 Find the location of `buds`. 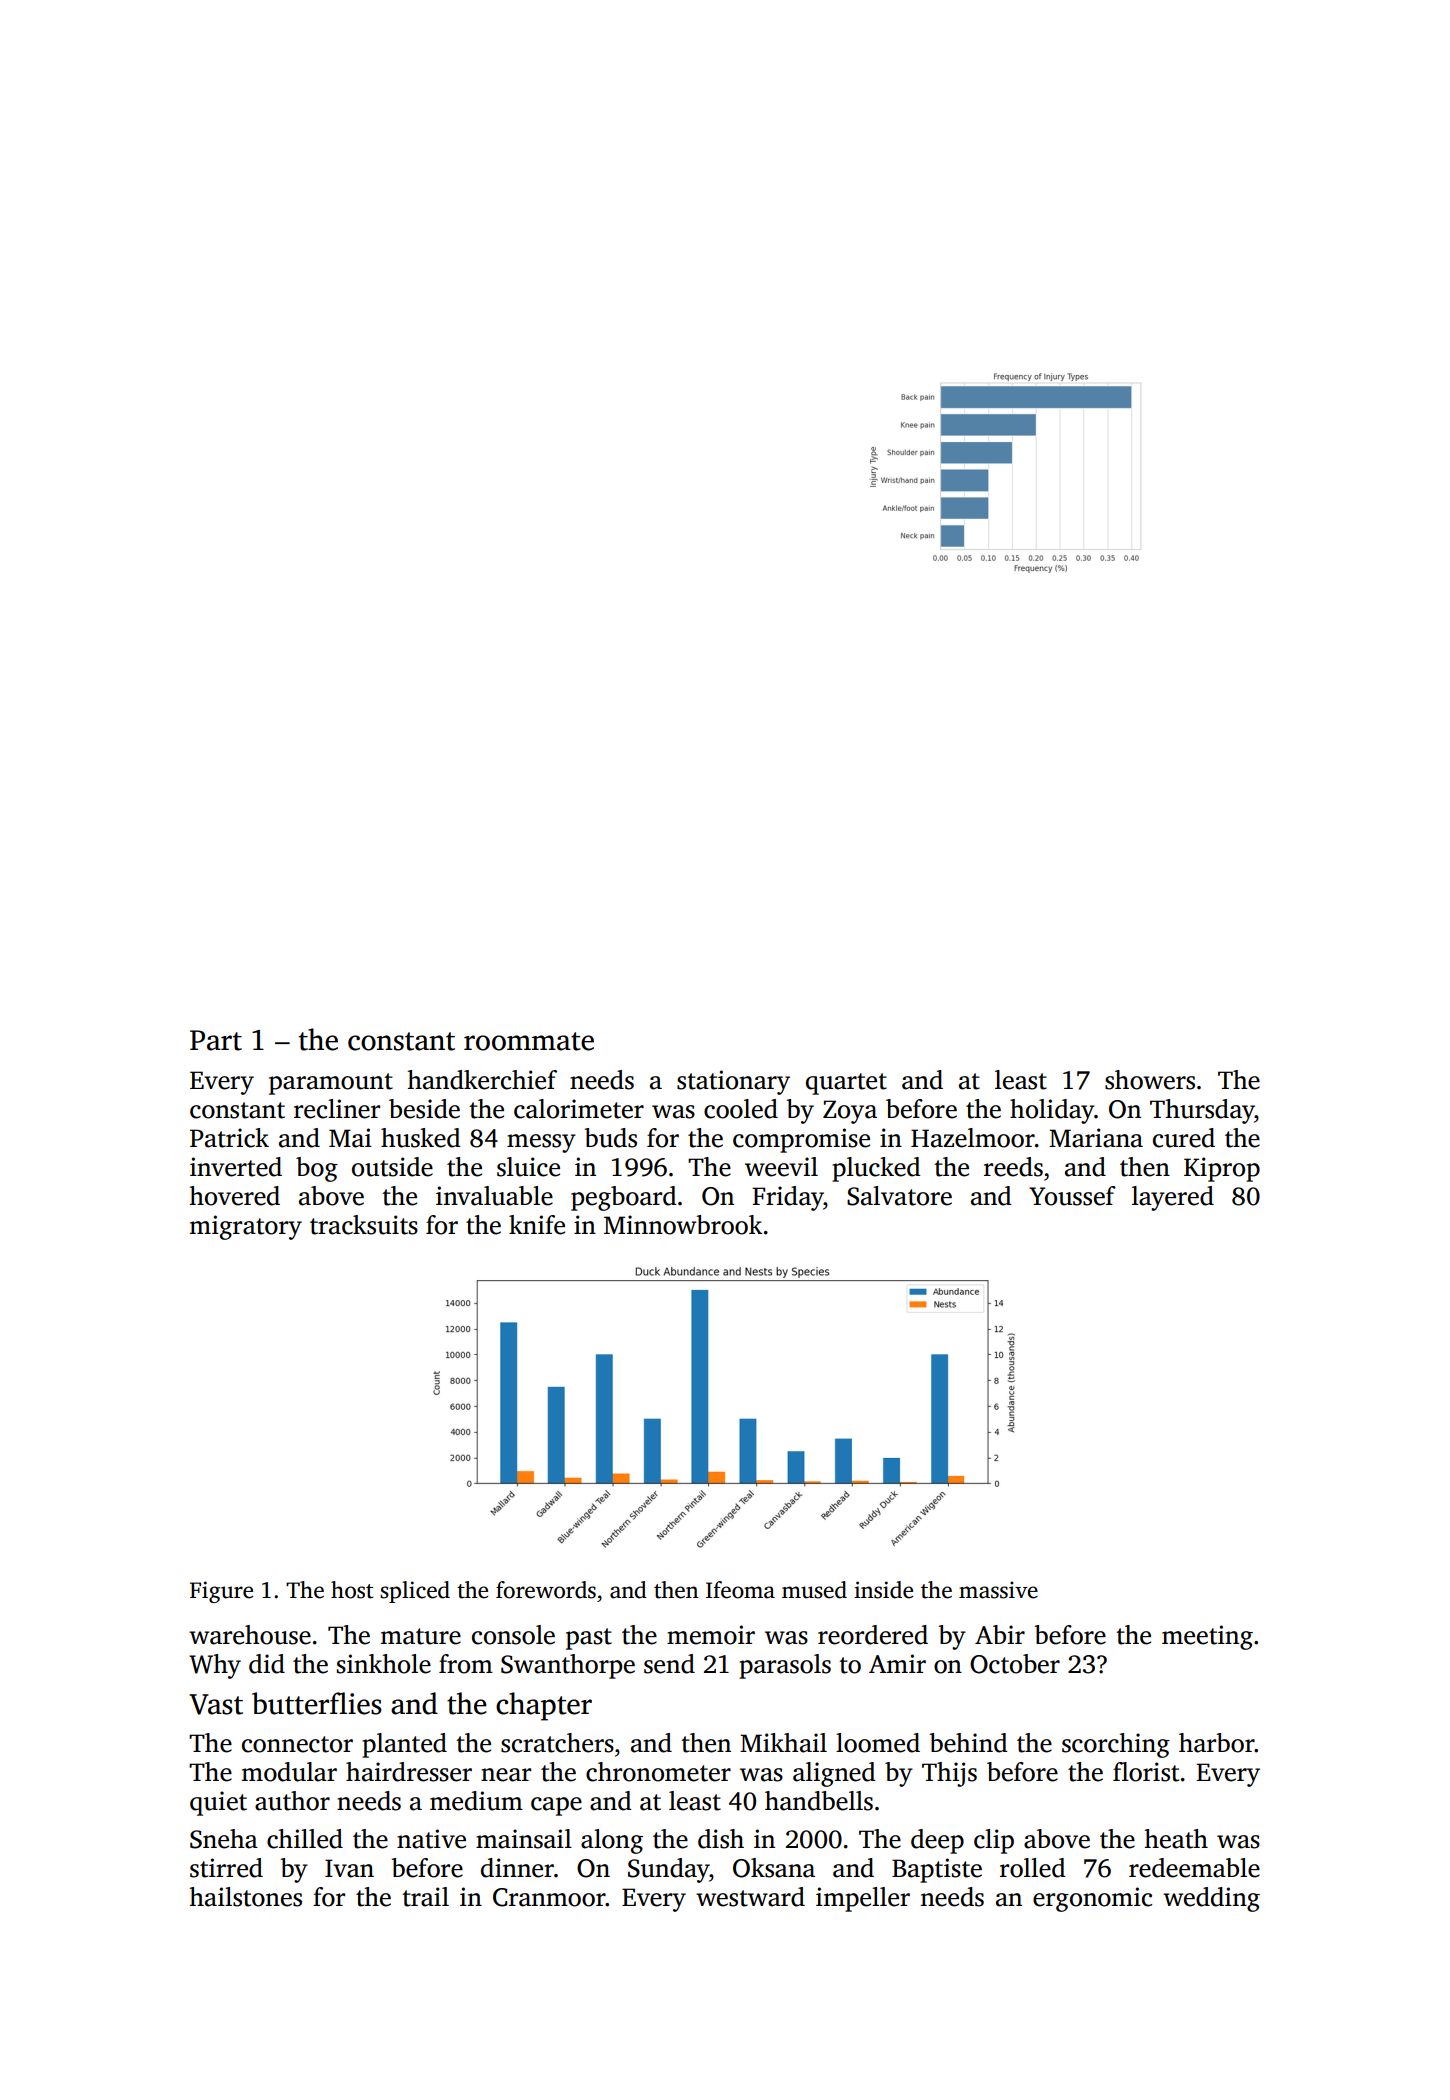

buds is located at coordinates (610, 1138).
